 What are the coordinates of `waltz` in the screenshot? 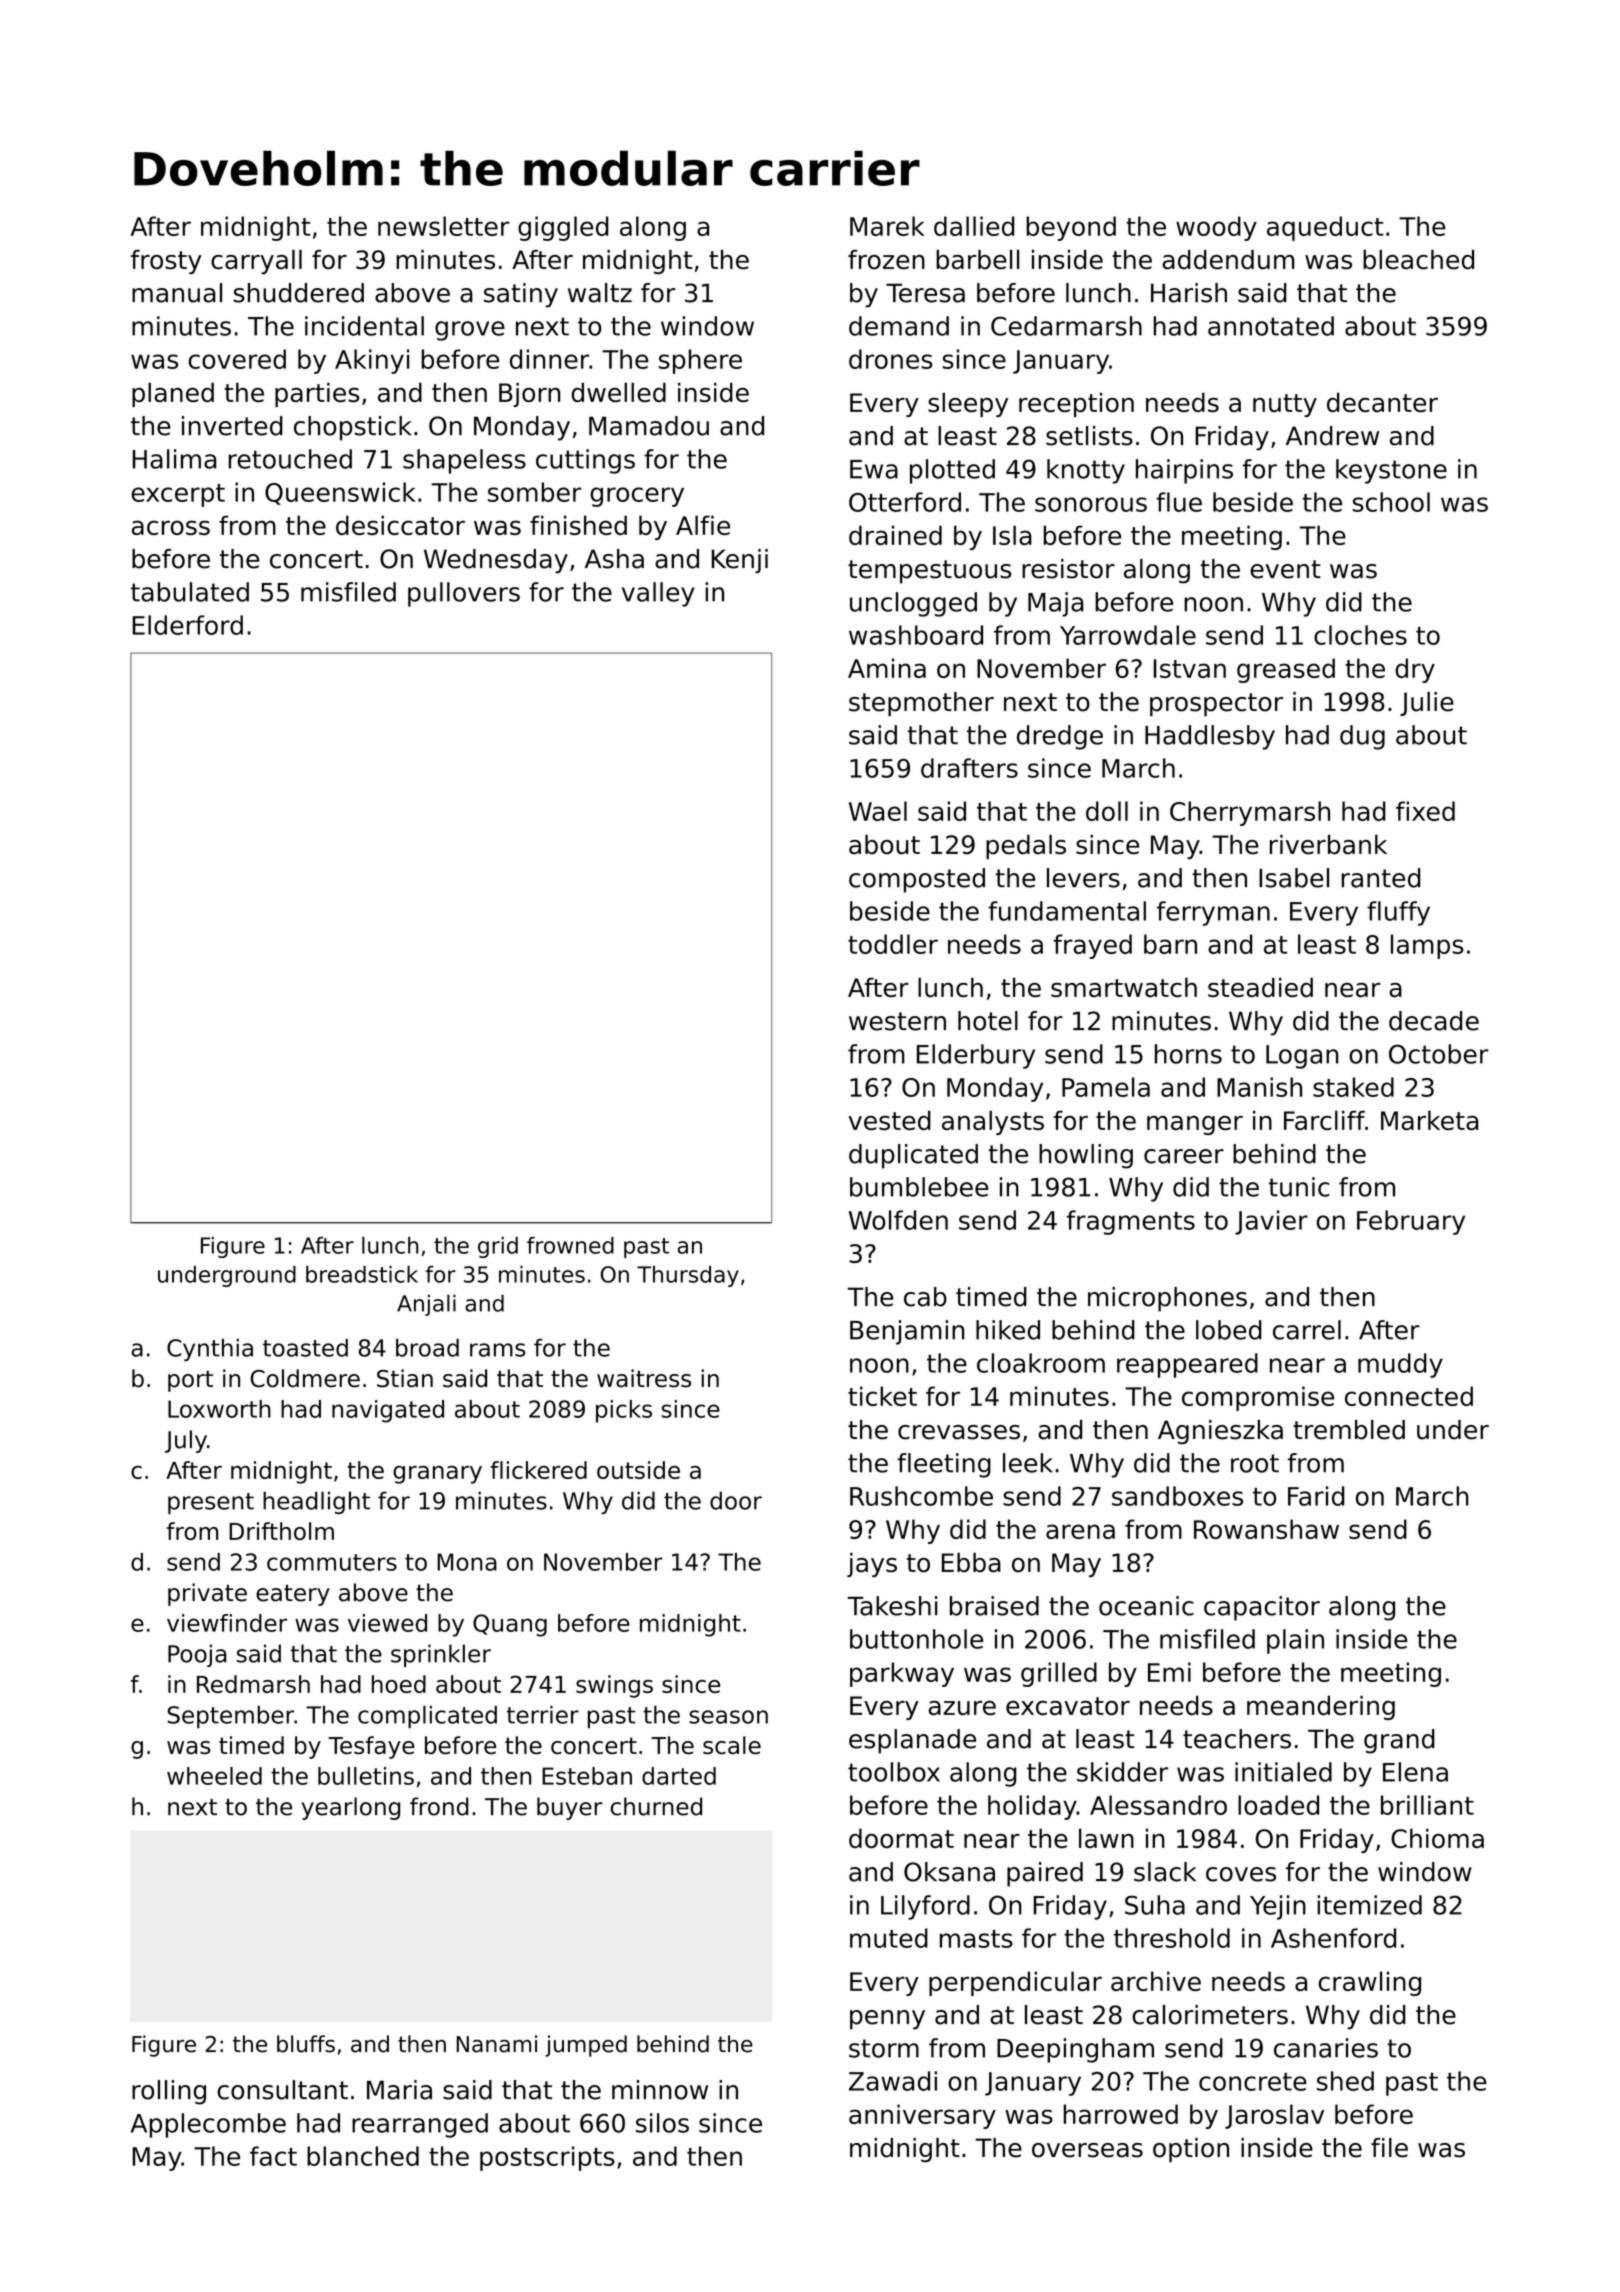 It's located at (600, 293).
